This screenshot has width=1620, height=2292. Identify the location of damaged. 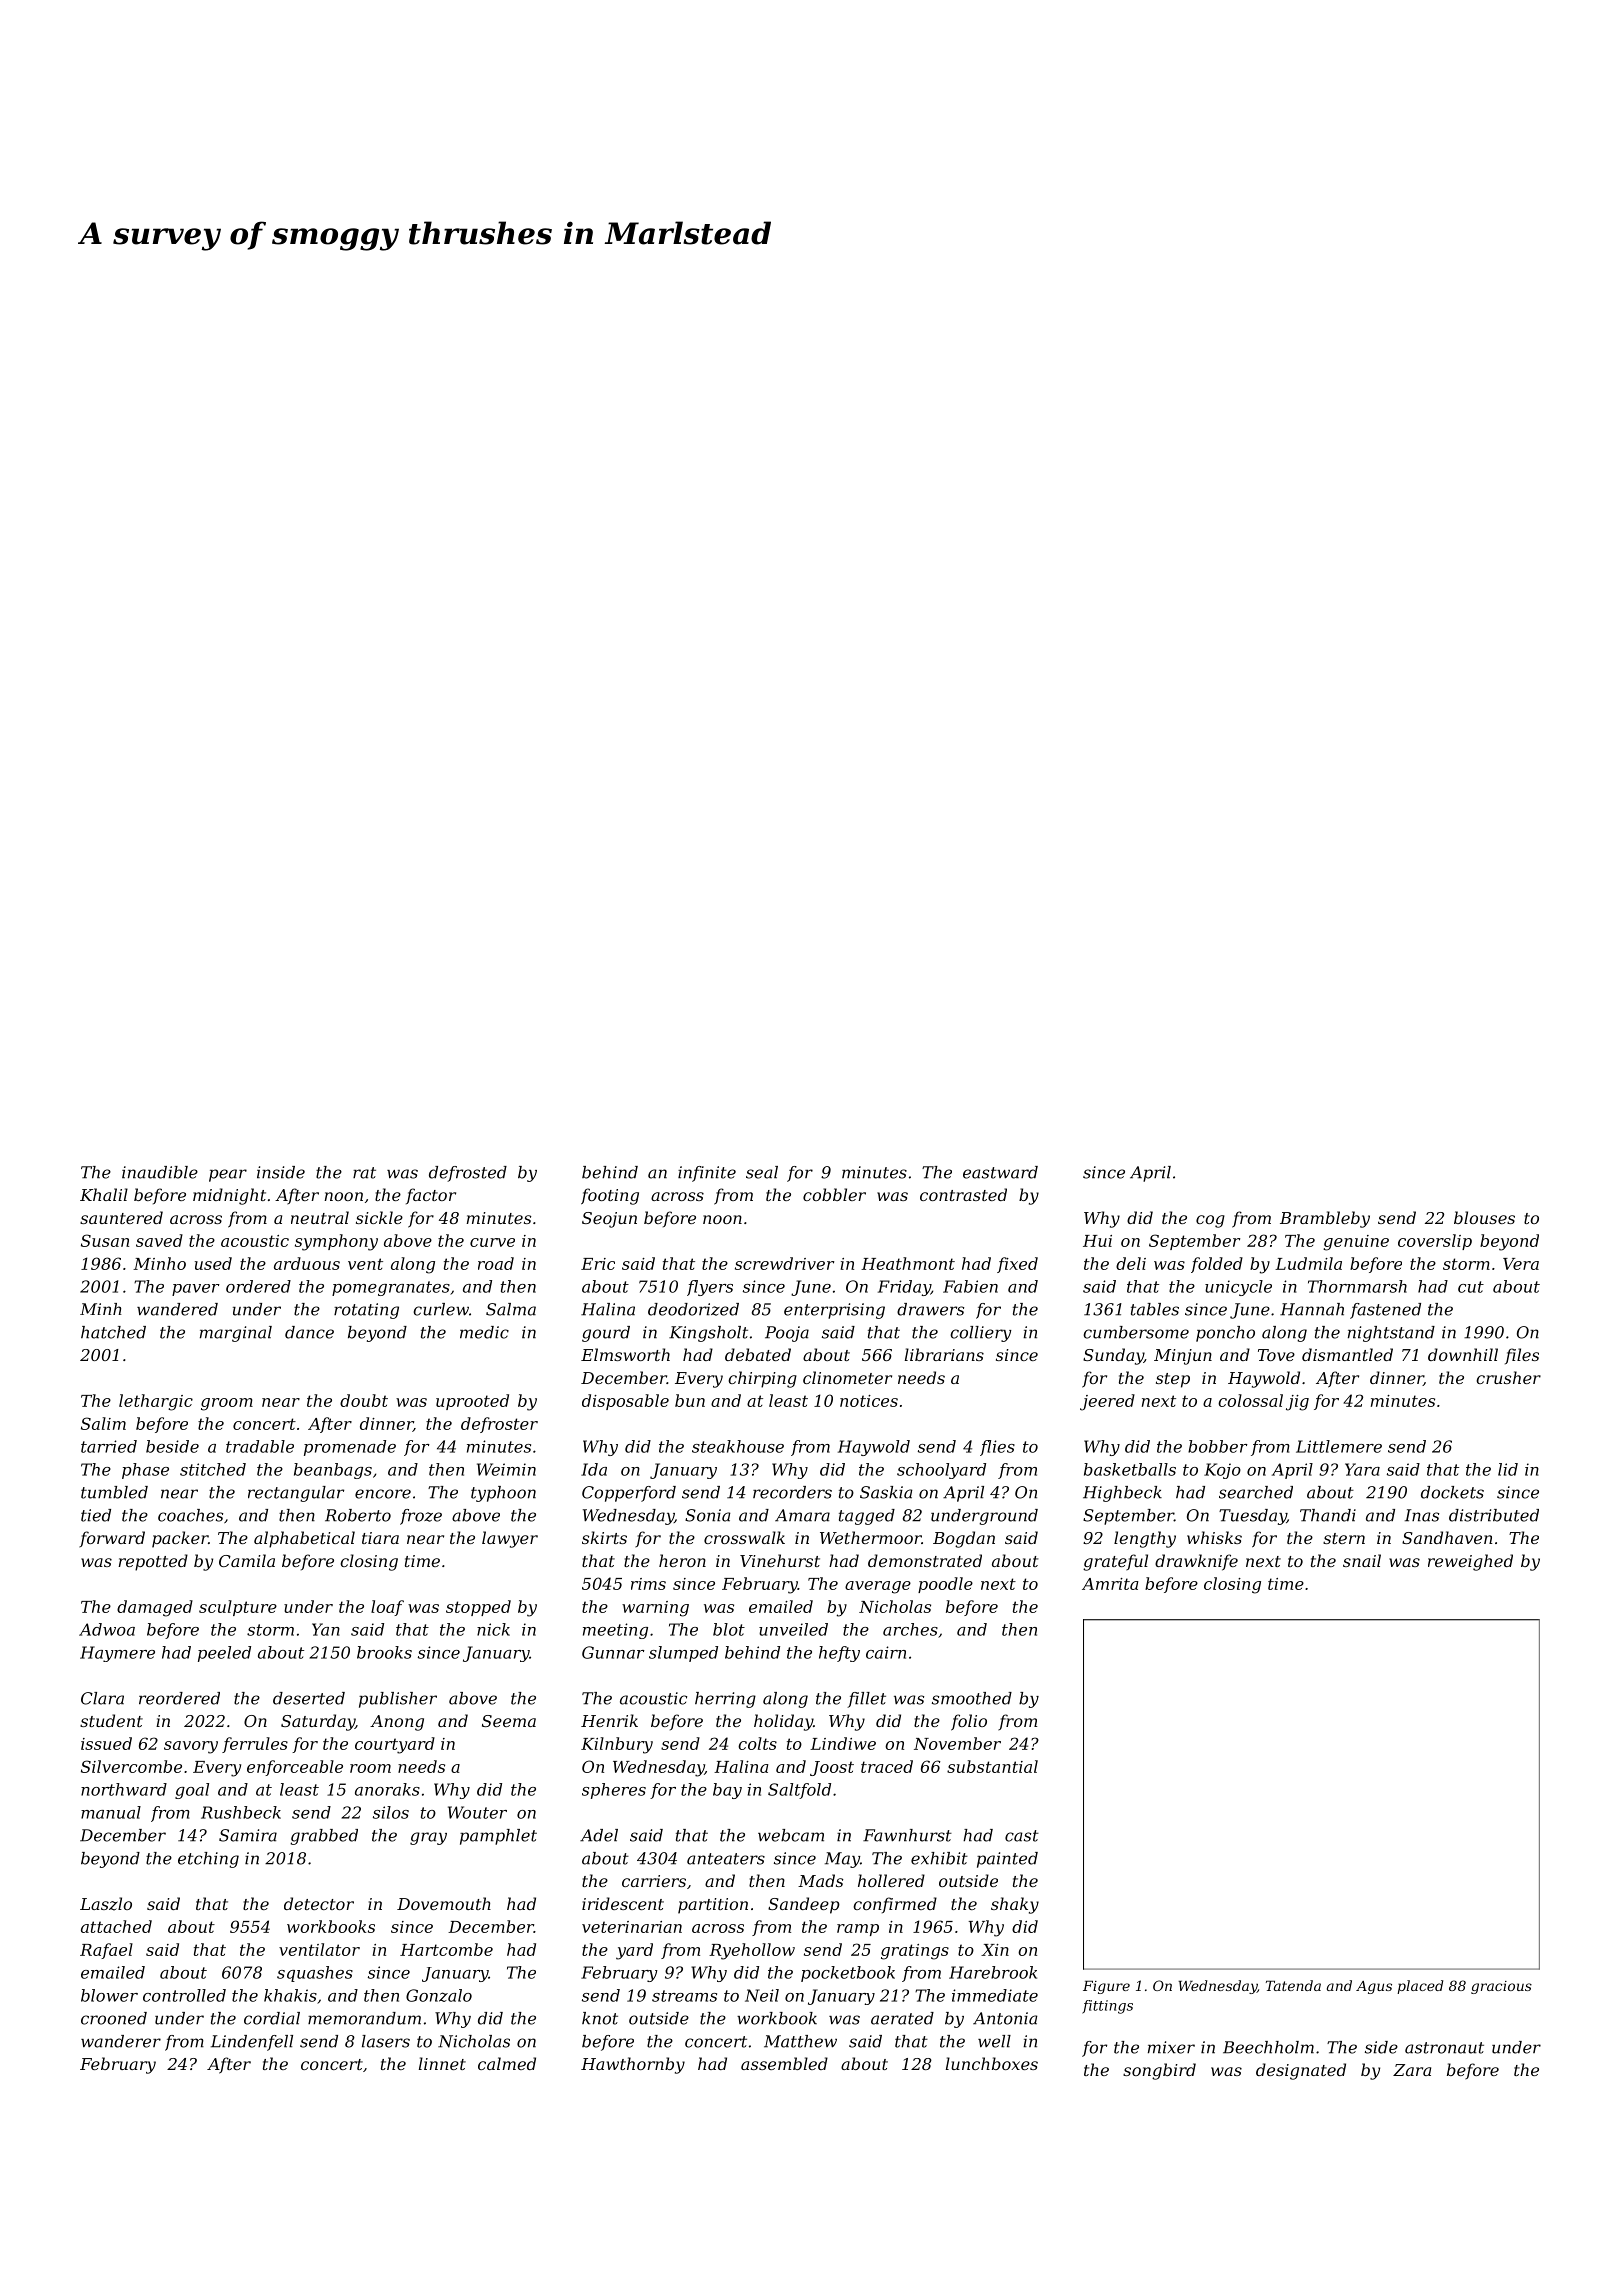
(155, 1608).
